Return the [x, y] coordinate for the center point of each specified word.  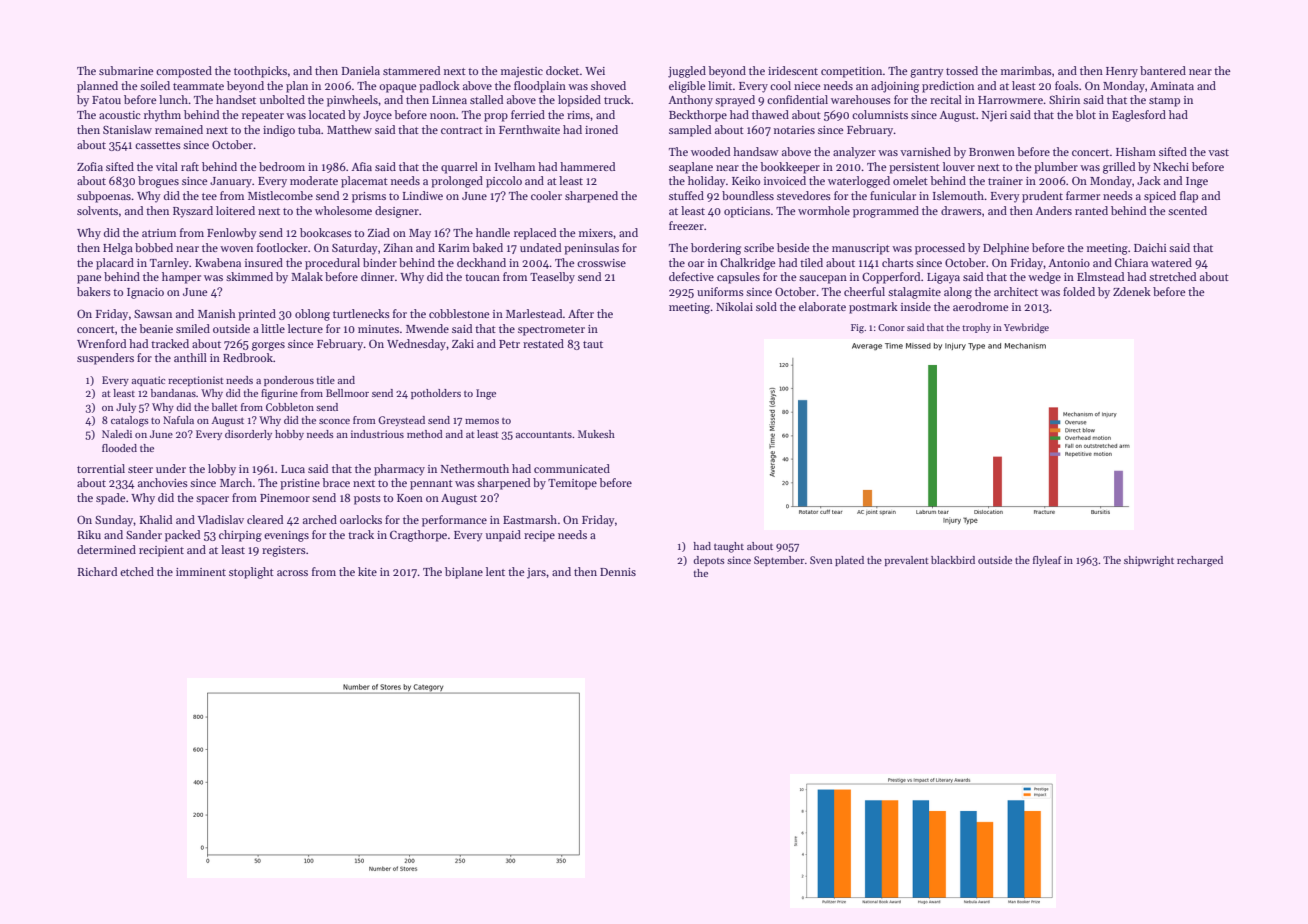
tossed [962, 70]
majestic [522, 72]
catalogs [130, 421]
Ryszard [193, 212]
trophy [976, 328]
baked [487, 247]
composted [184, 72]
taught [729, 547]
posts [367, 500]
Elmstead [1100, 276]
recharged [1200, 561]
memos [482, 421]
